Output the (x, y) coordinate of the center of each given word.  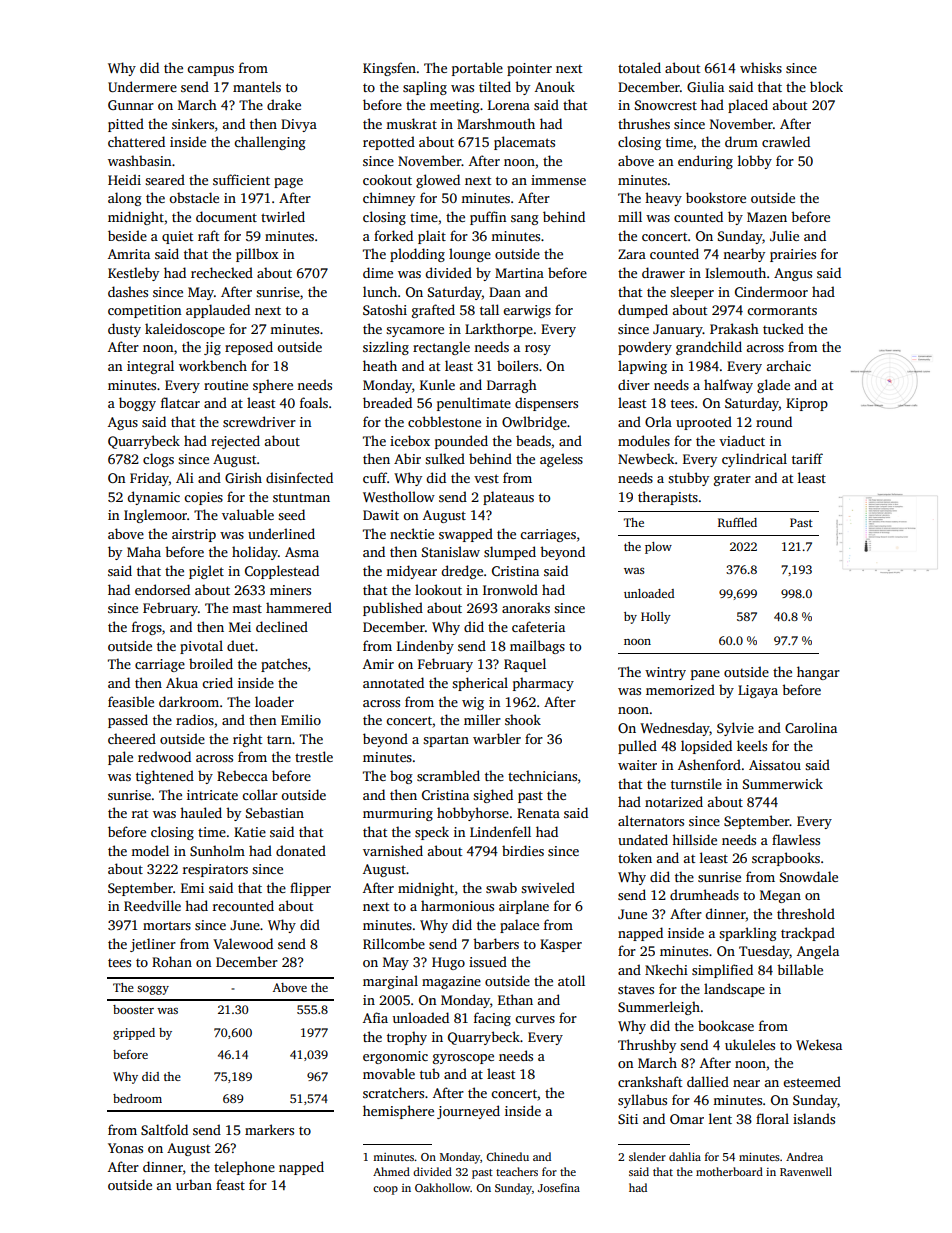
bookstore (716, 197)
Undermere (142, 86)
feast (230, 1184)
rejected (235, 442)
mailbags (537, 647)
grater (732, 480)
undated (643, 839)
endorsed (162, 589)
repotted (389, 143)
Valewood (243, 943)
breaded (387, 402)
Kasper (561, 945)
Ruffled (737, 522)
